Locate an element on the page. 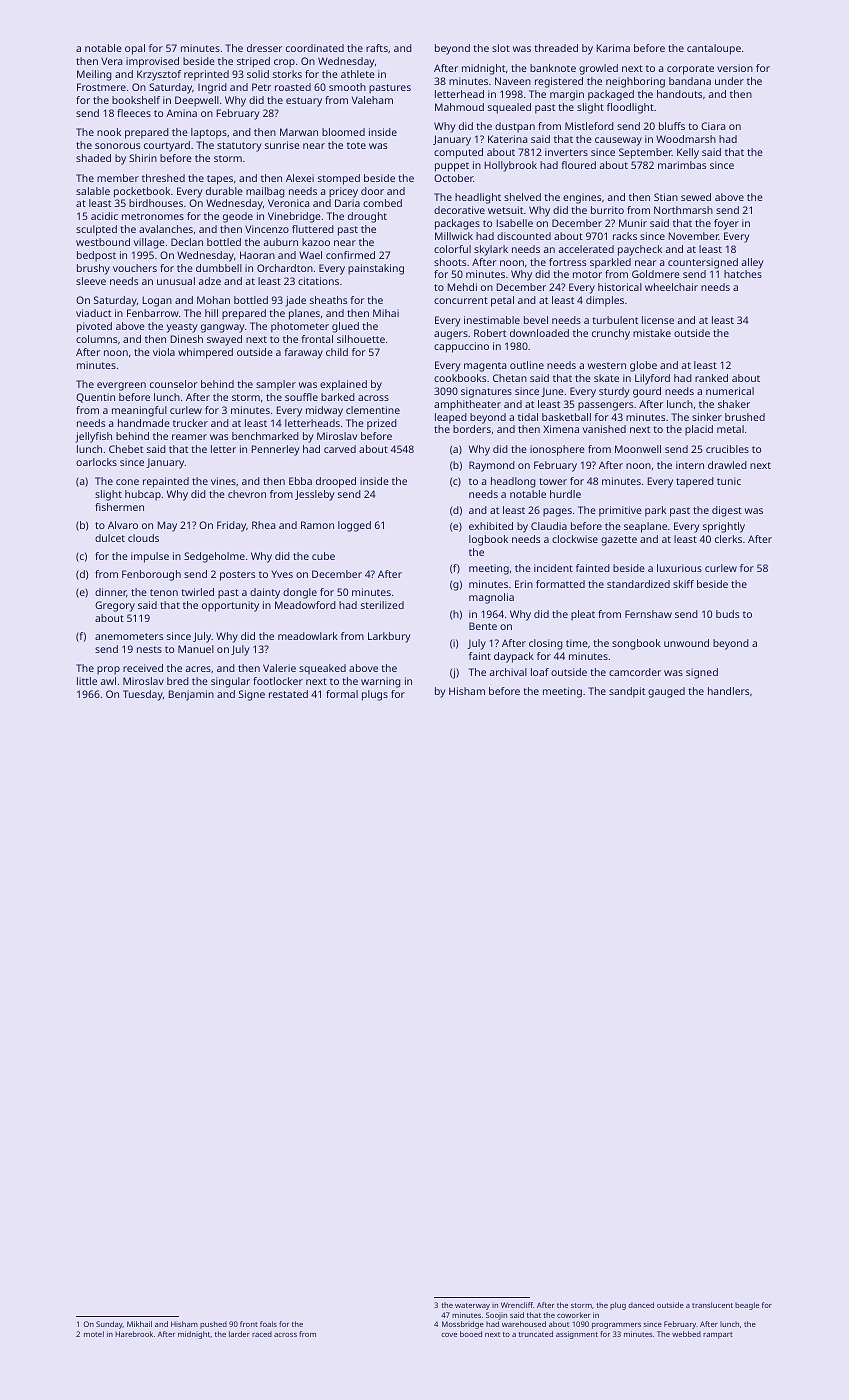  Karima is located at coordinates (613, 48).
